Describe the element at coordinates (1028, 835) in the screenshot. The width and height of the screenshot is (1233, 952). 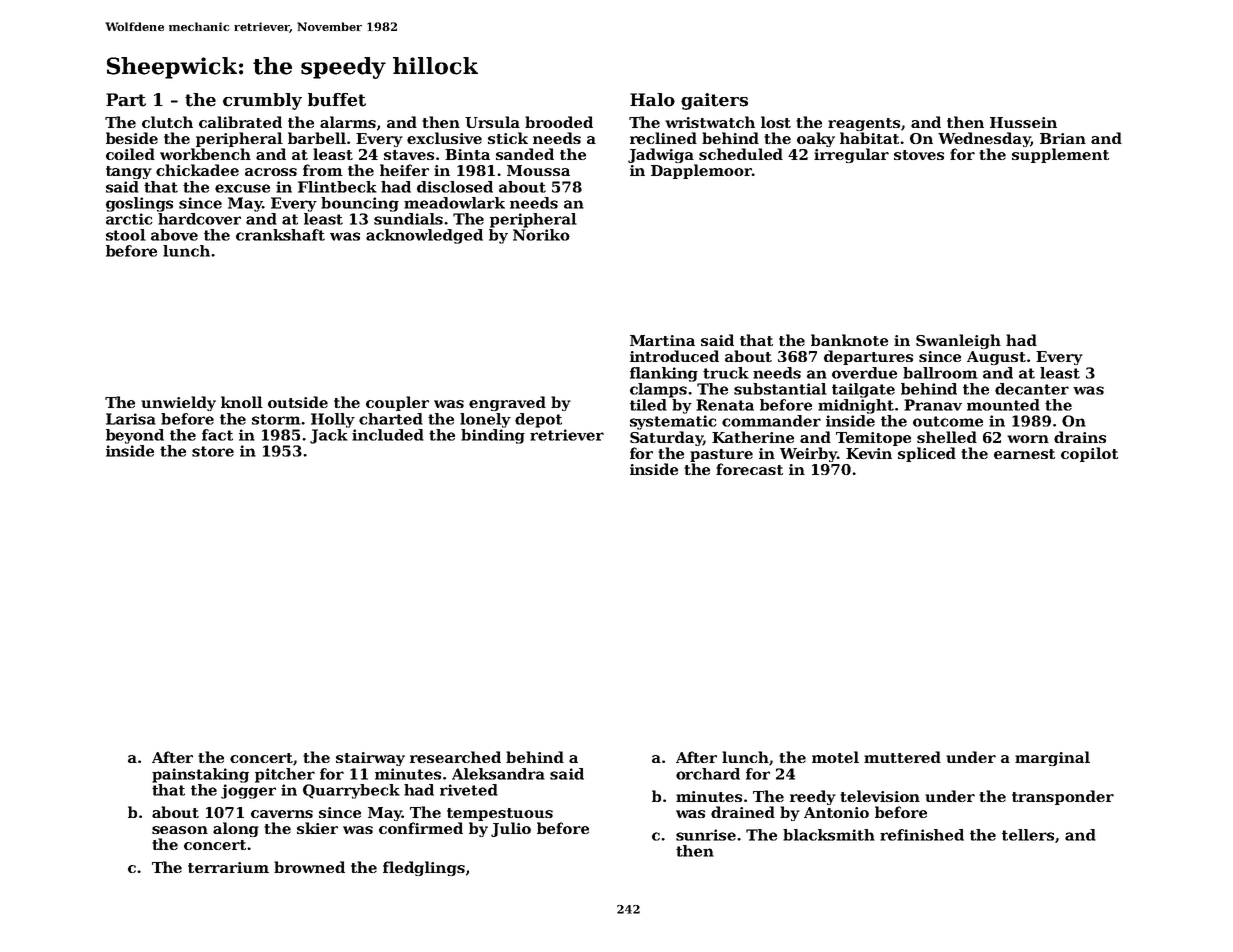
I see `tellers` at that location.
